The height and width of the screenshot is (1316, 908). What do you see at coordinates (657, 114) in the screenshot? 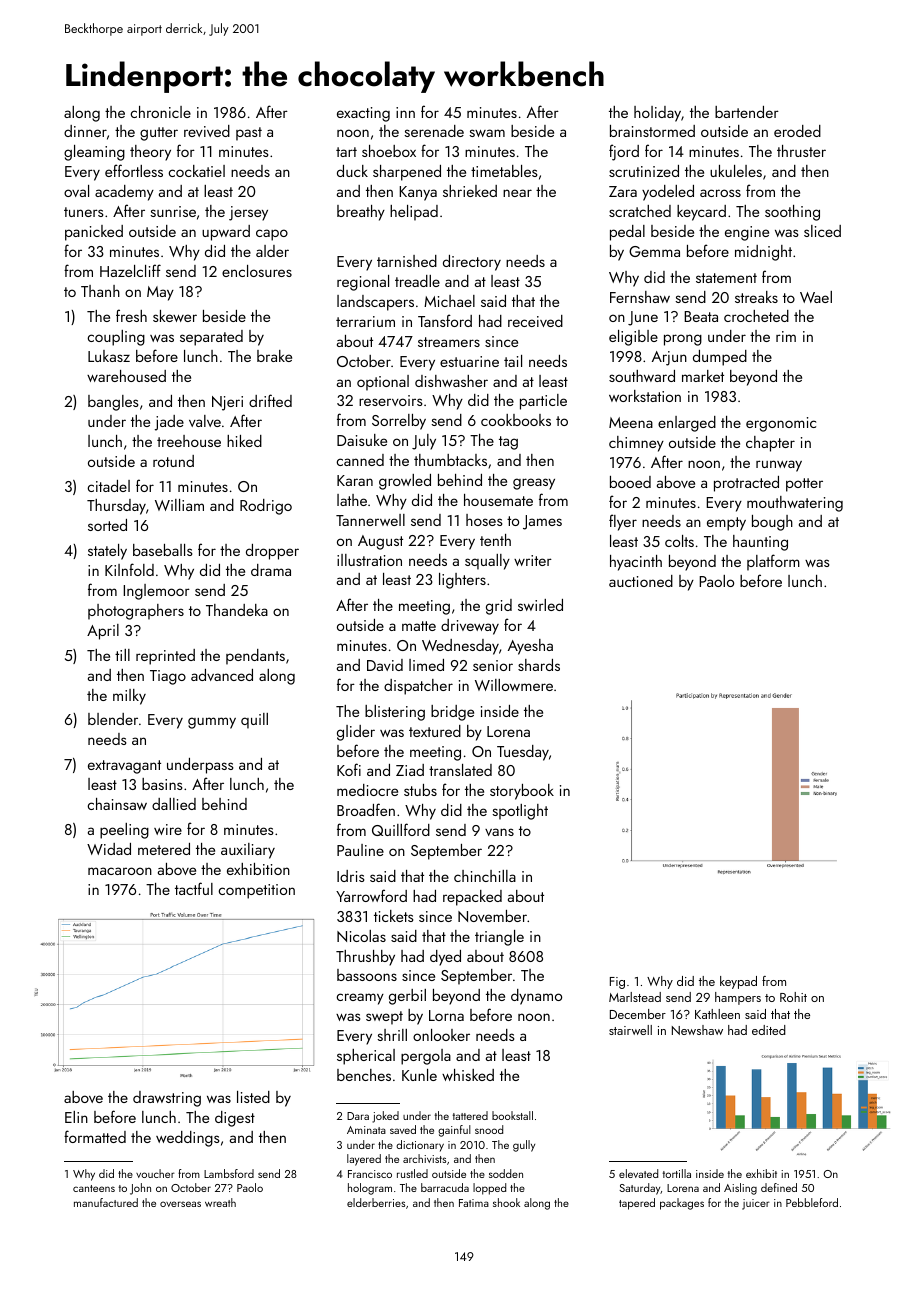
I see `holiday` at bounding box center [657, 114].
